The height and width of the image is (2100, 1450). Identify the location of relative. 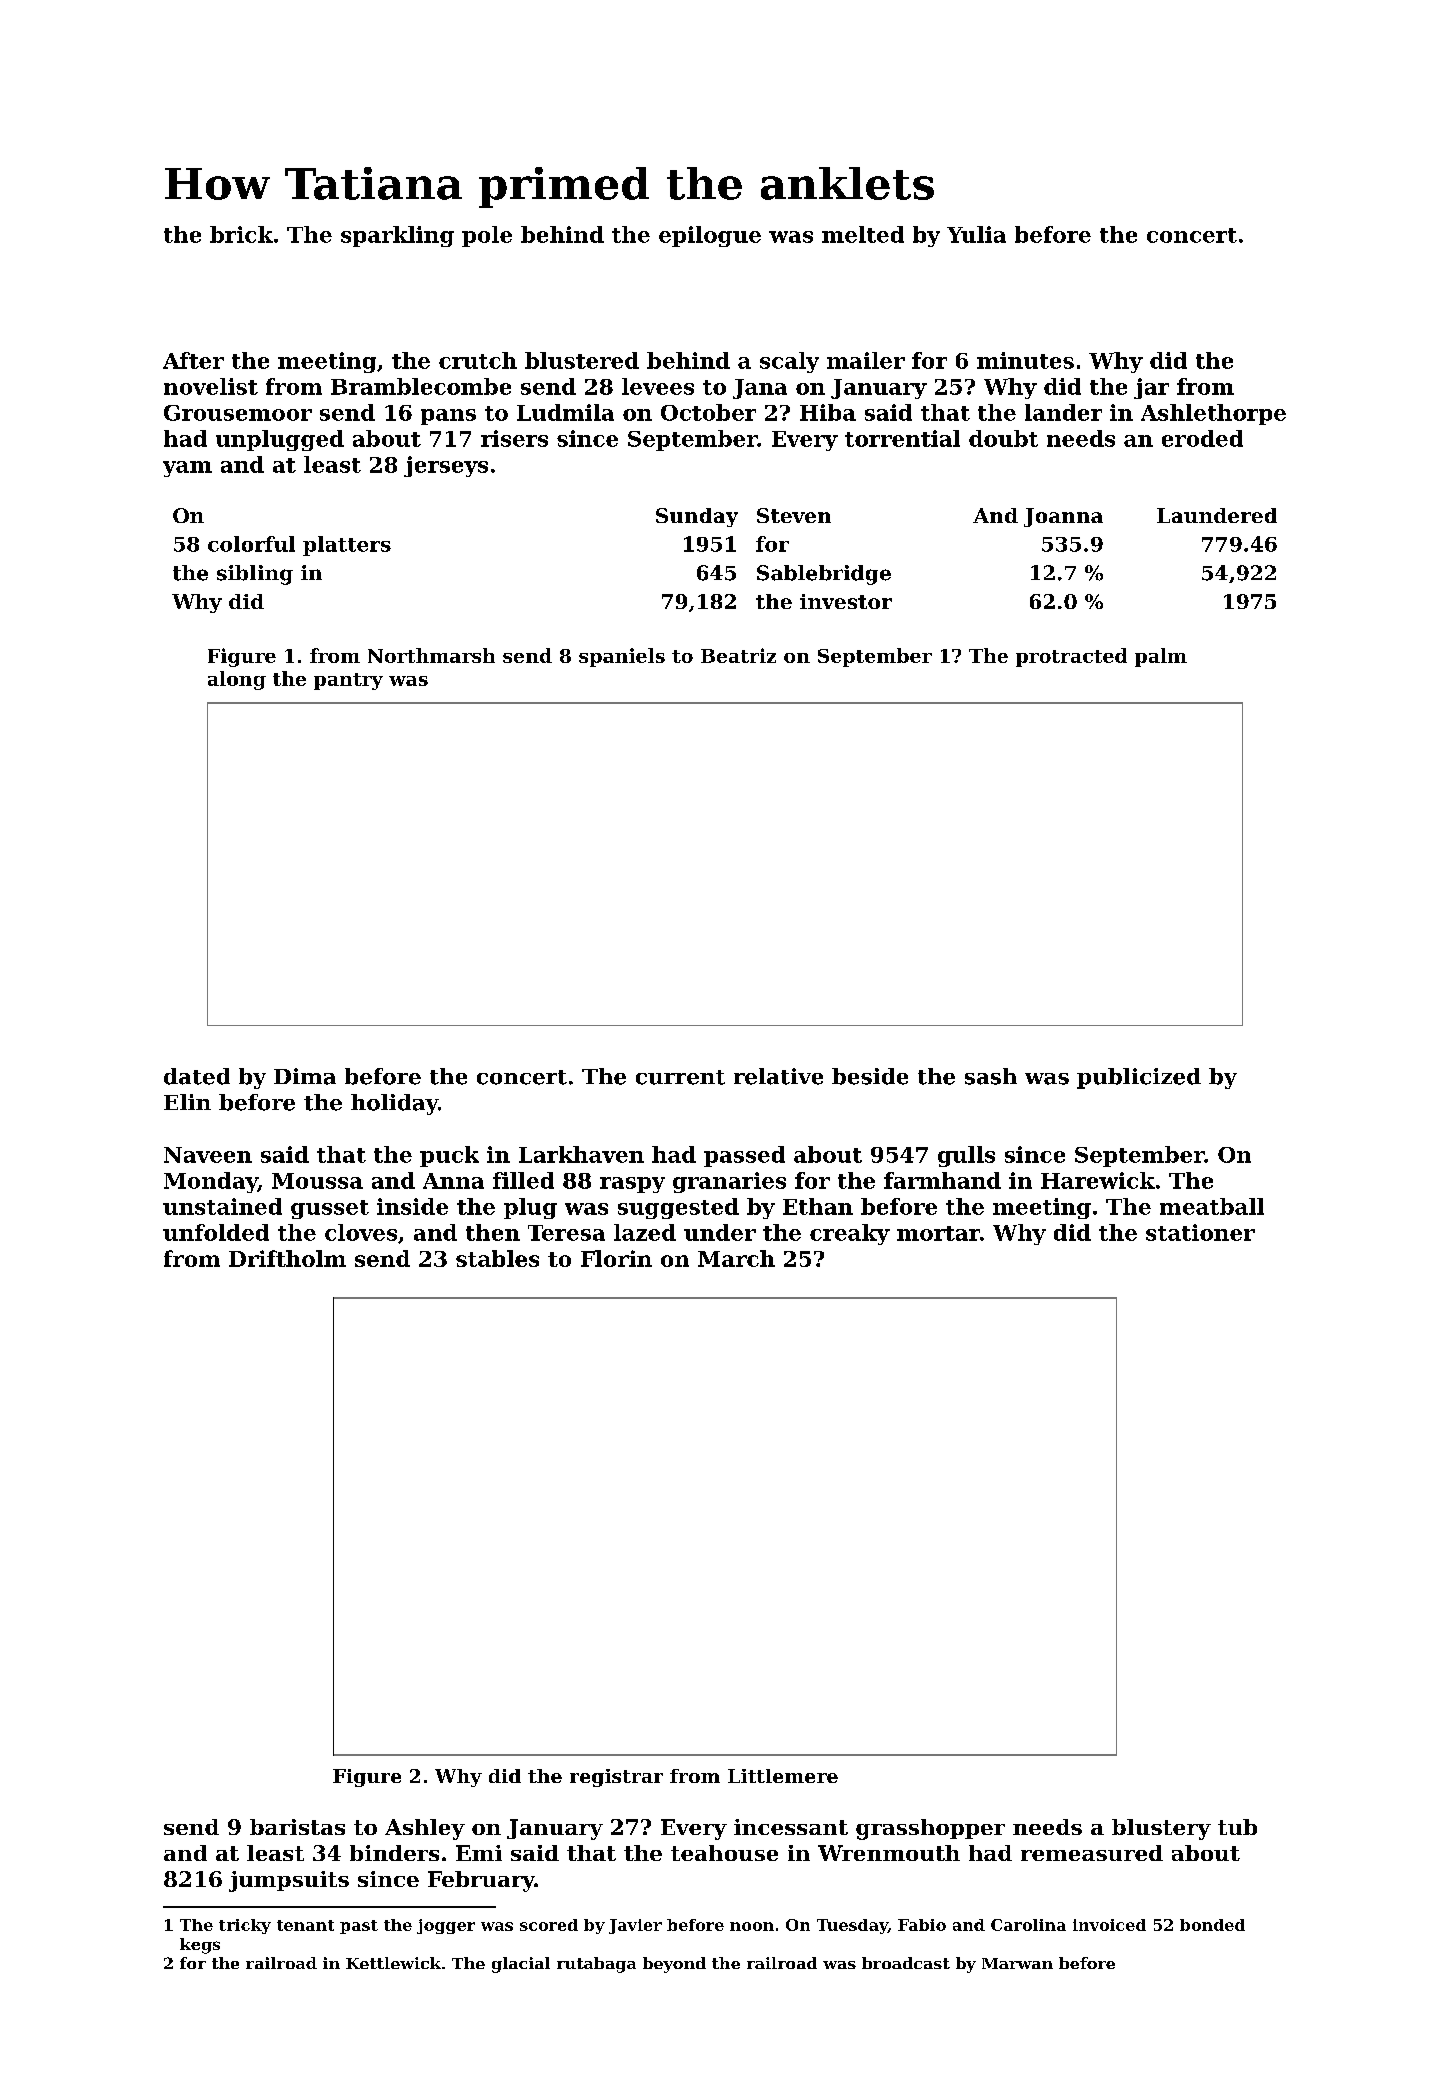
(778, 1076).
